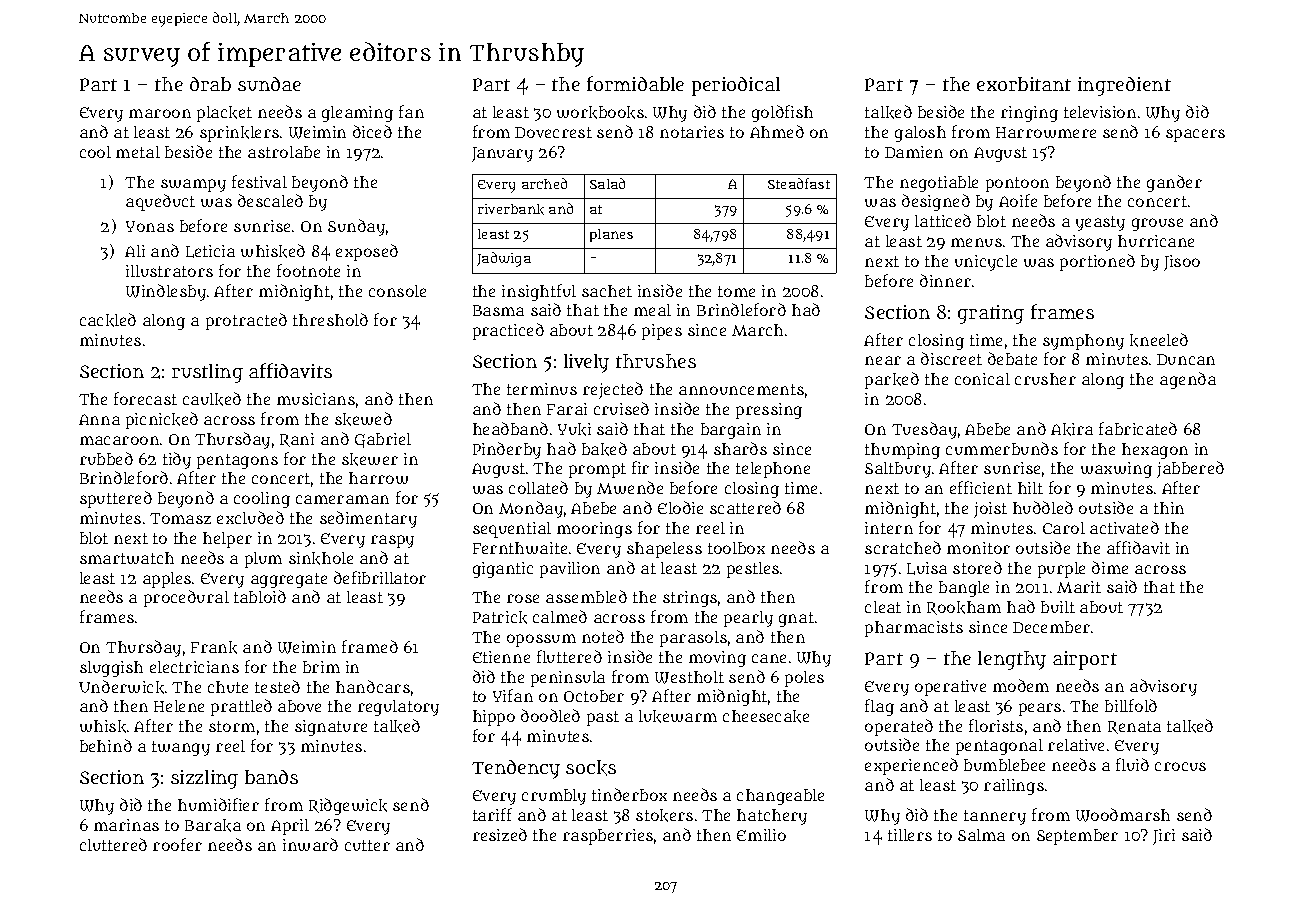 The image size is (1308, 924). What do you see at coordinates (1134, 727) in the screenshot?
I see `Renata` at bounding box center [1134, 727].
